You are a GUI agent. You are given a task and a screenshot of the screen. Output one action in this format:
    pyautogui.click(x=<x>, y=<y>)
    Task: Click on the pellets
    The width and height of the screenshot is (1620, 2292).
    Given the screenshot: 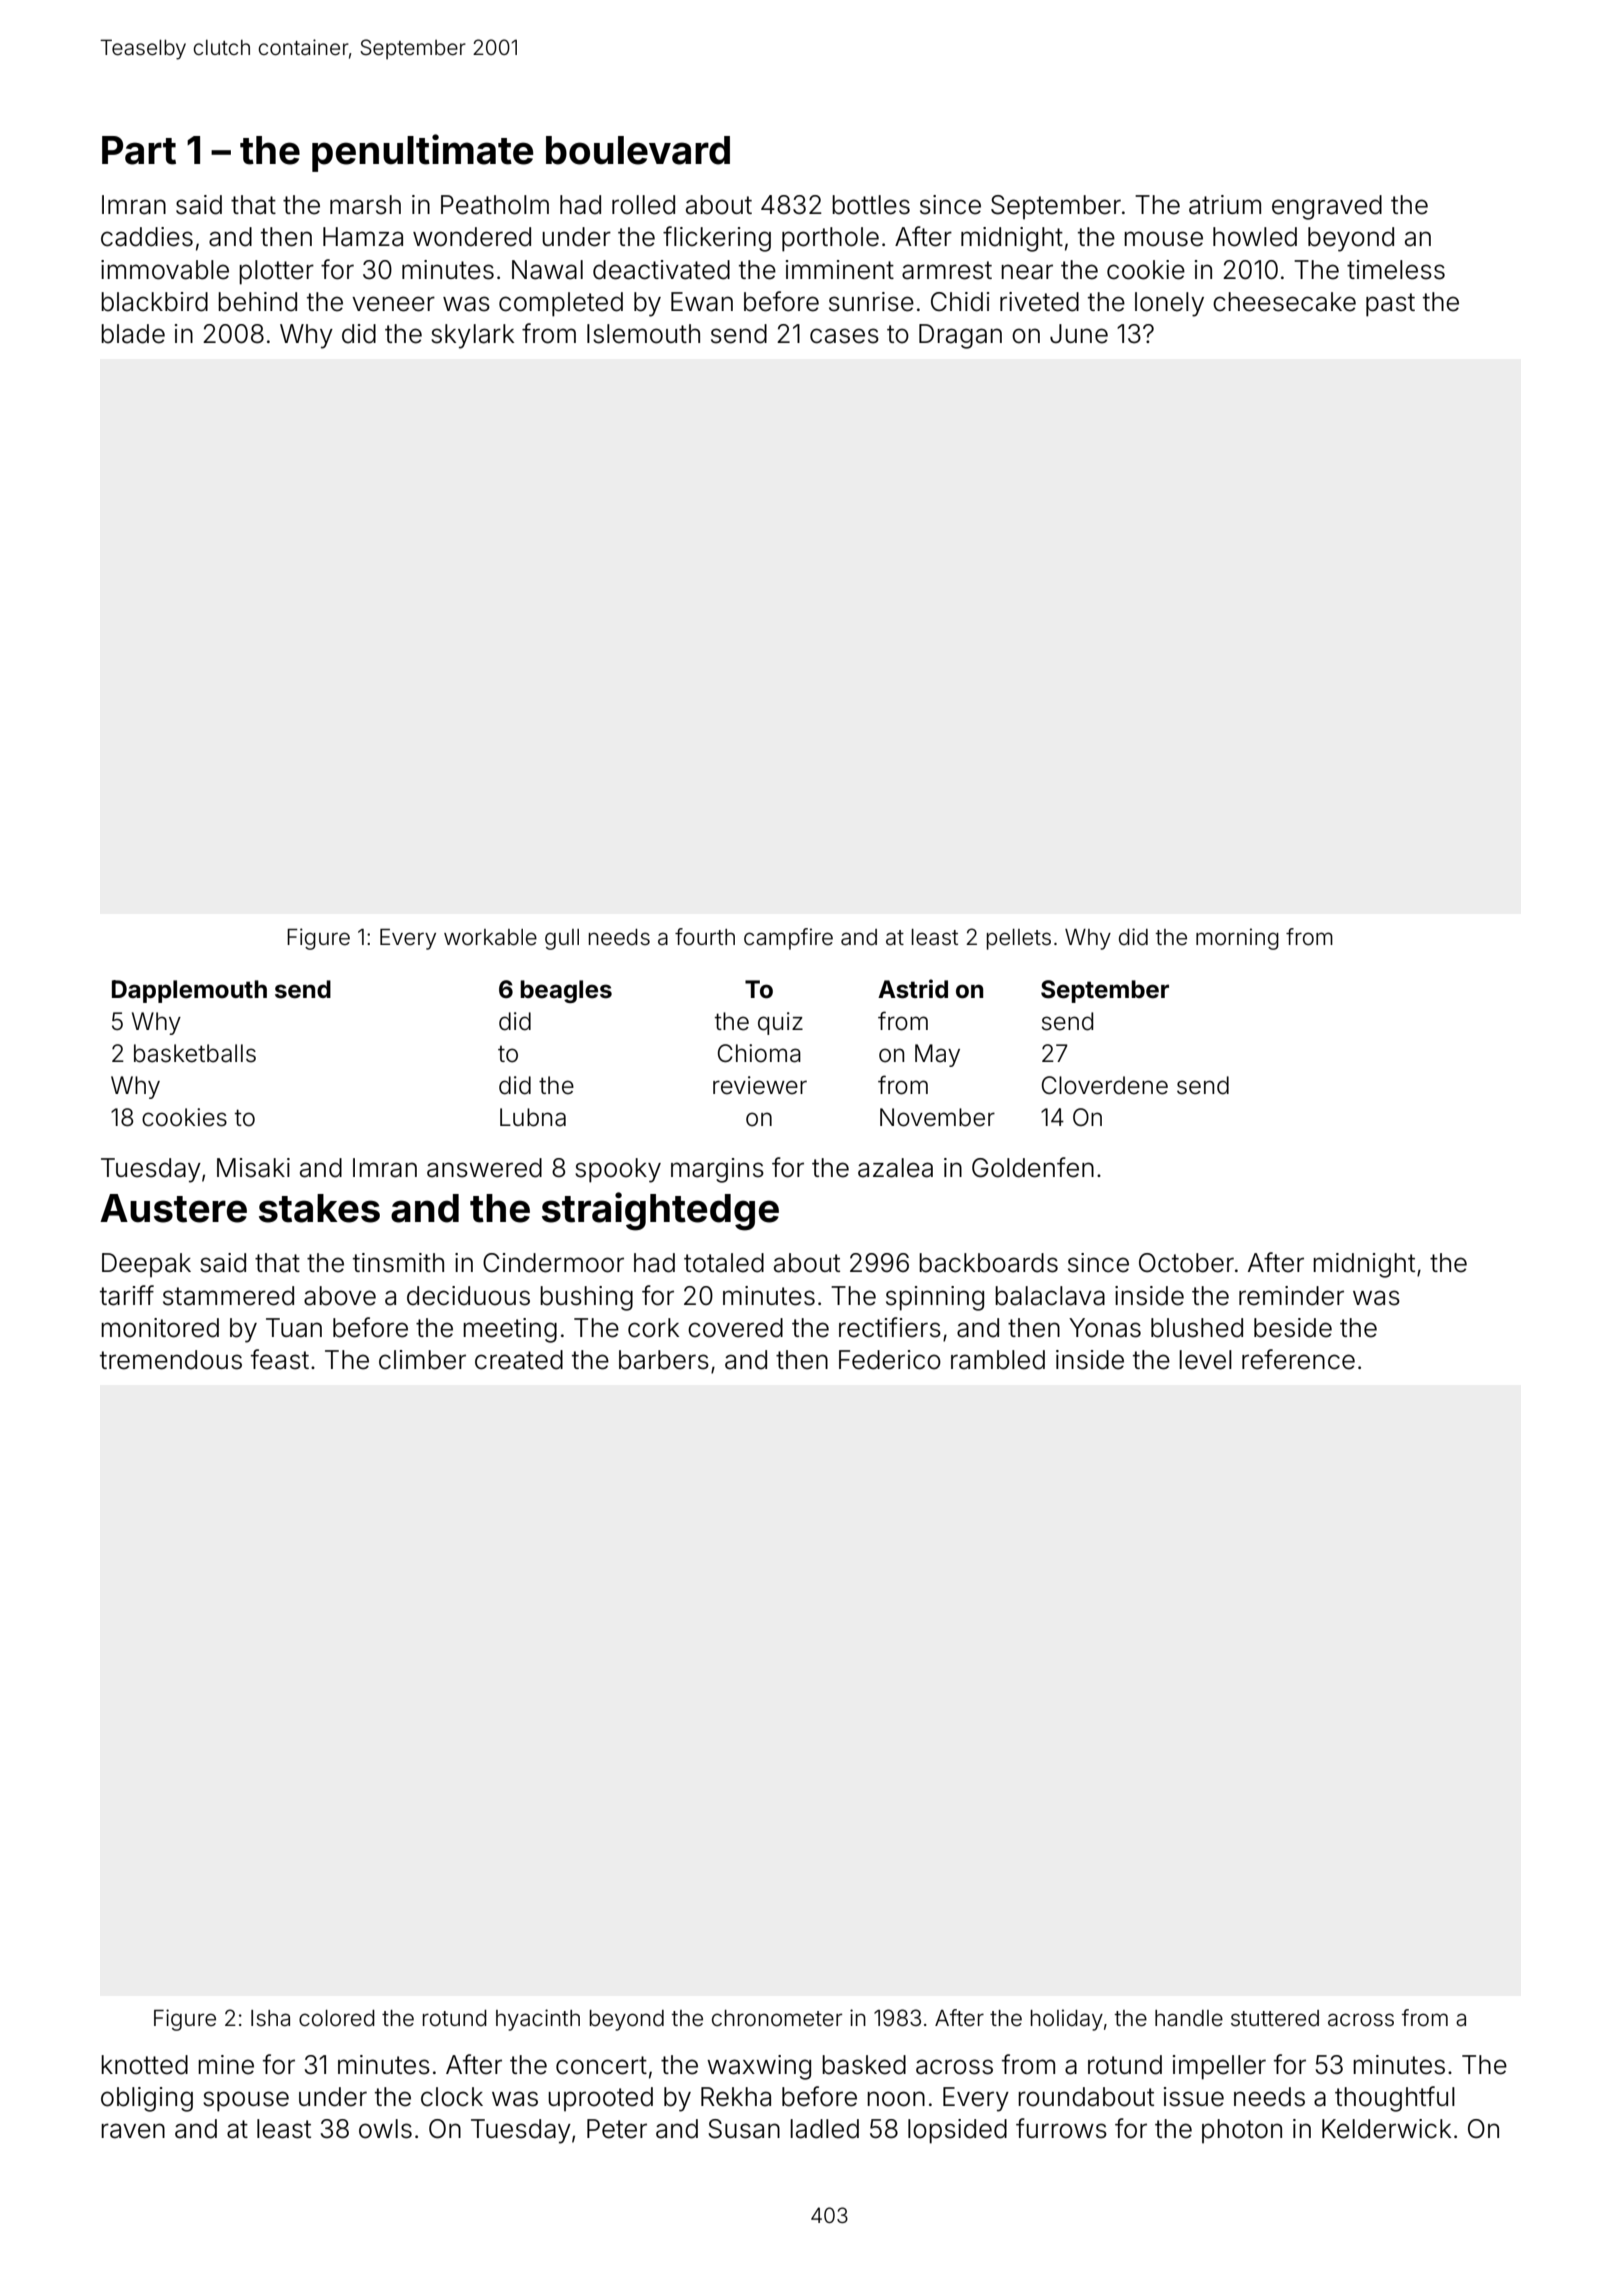 What is the action you would take?
    pyautogui.click(x=1019, y=939)
